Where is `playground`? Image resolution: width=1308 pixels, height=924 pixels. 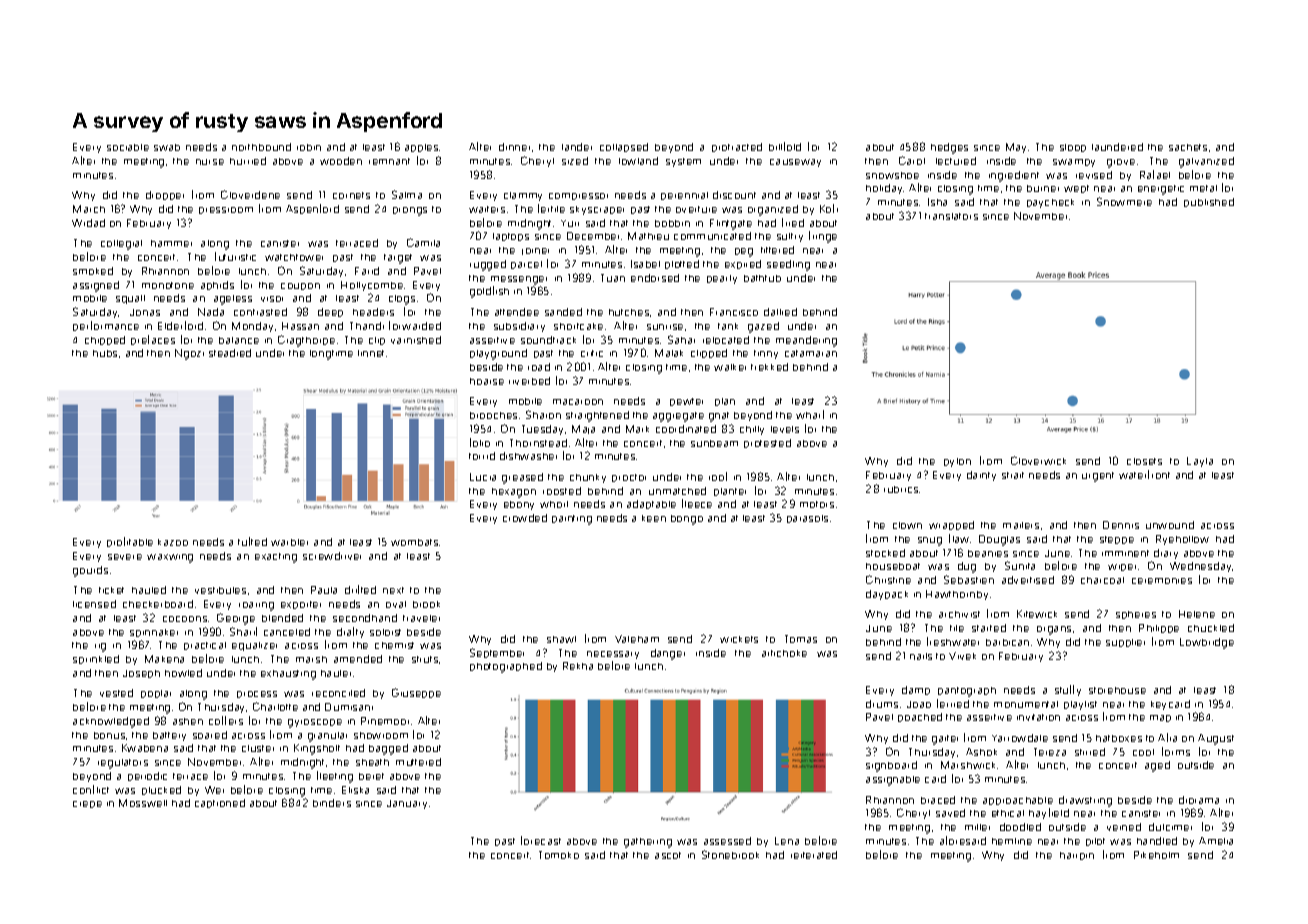 playground is located at coordinates (498, 354).
